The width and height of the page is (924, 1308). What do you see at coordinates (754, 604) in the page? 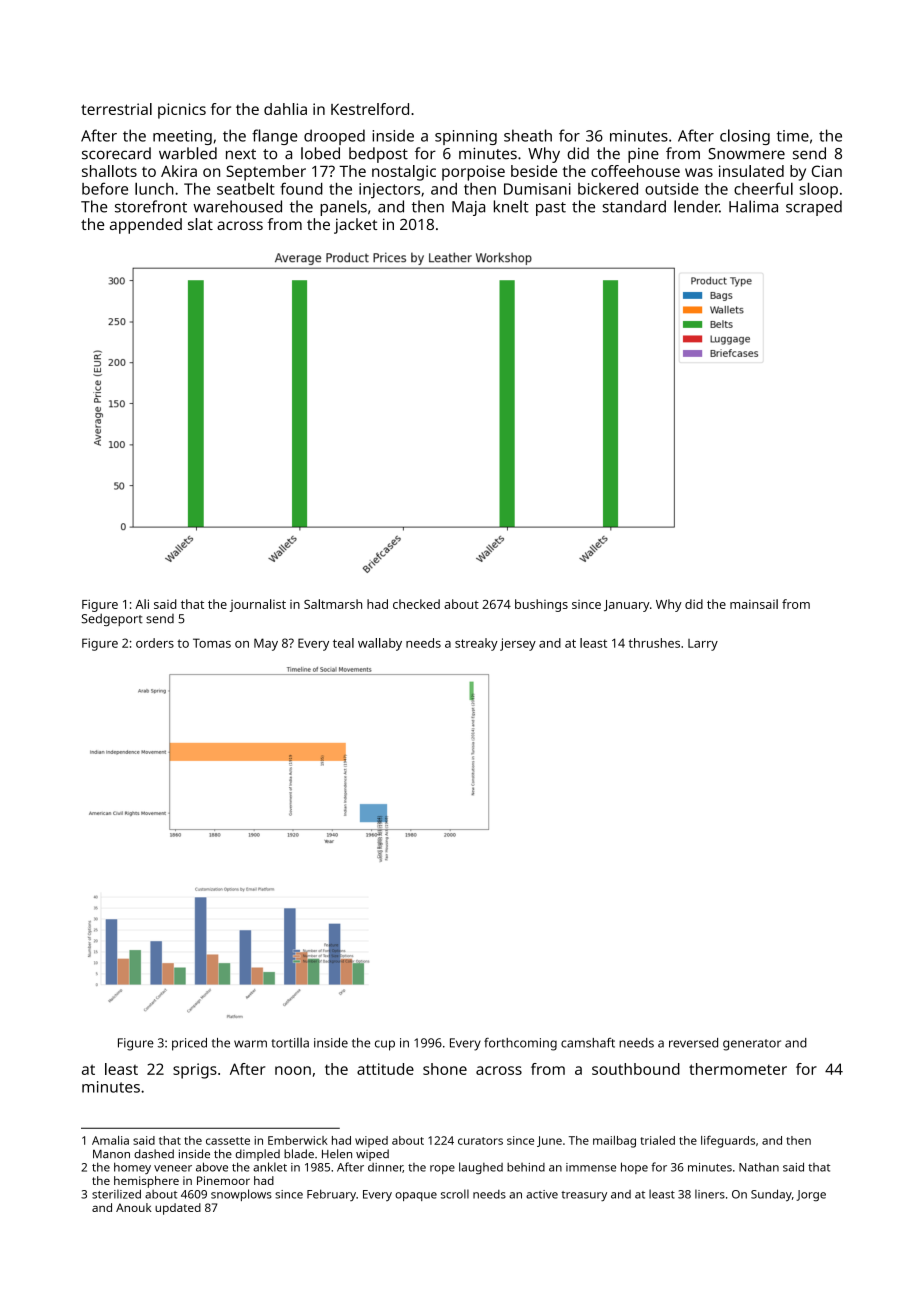
I see `mainsail` at bounding box center [754, 604].
